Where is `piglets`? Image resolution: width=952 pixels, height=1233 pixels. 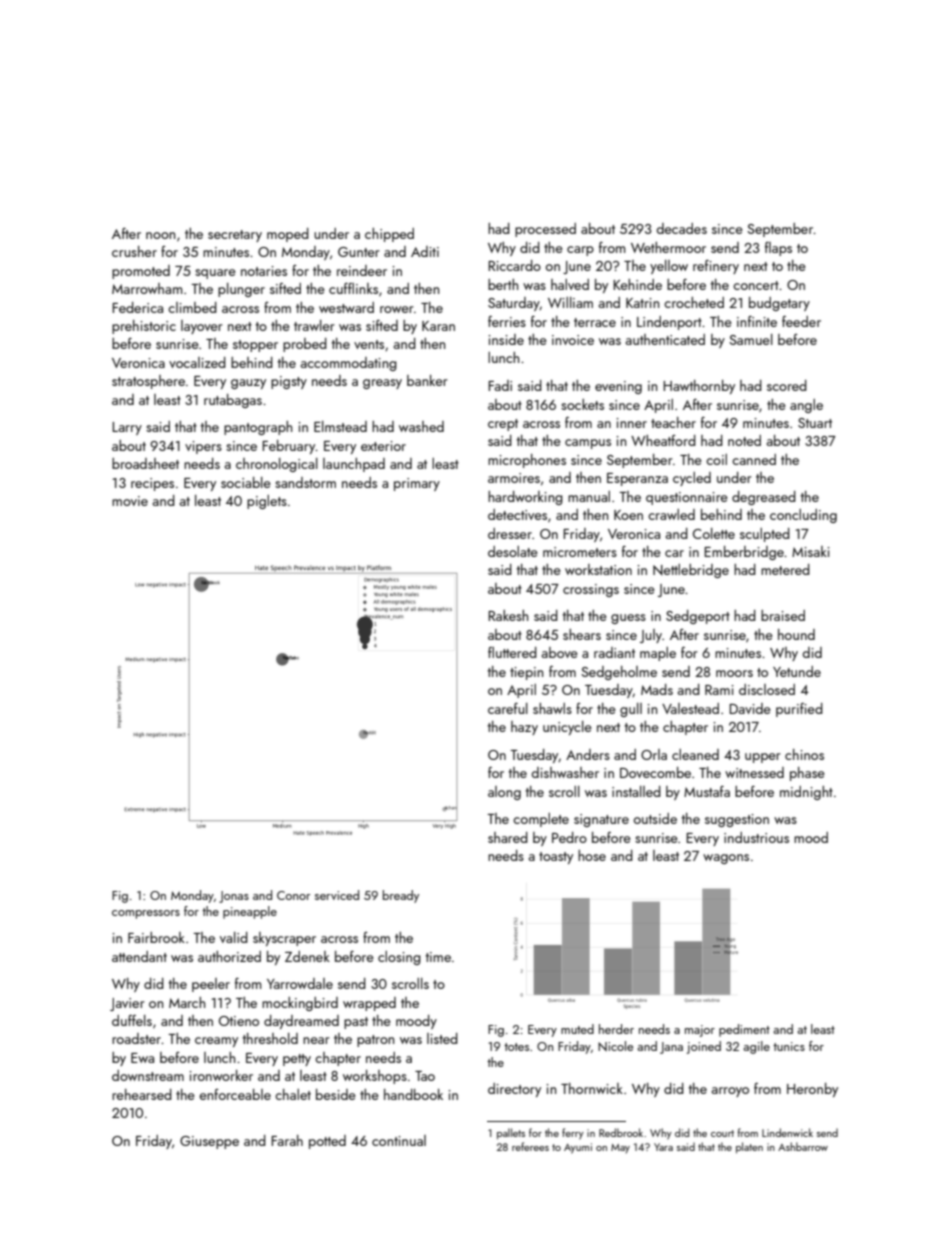 piglets is located at coordinates (267, 502).
